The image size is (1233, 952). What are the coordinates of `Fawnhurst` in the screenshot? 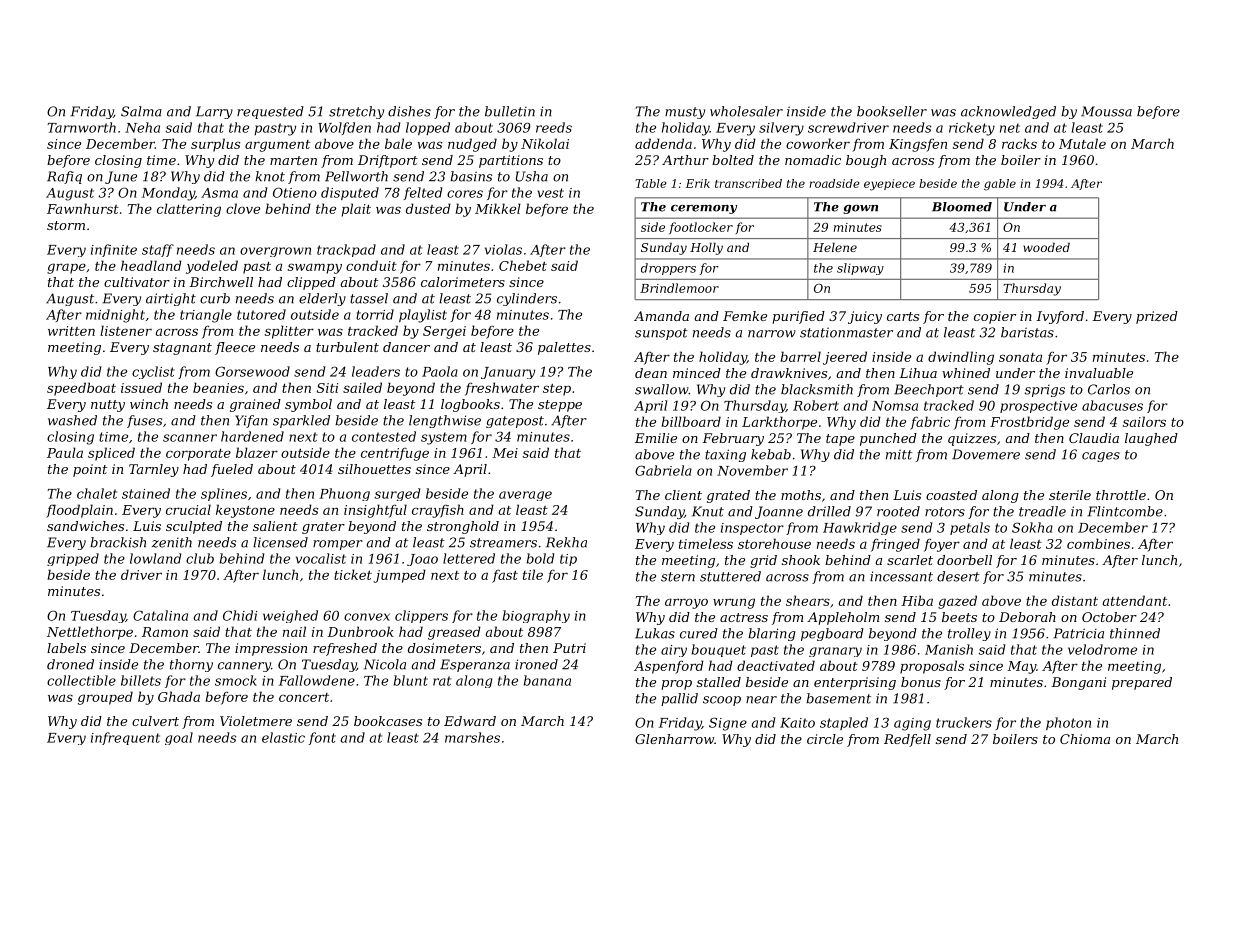 It's located at (83, 208).
